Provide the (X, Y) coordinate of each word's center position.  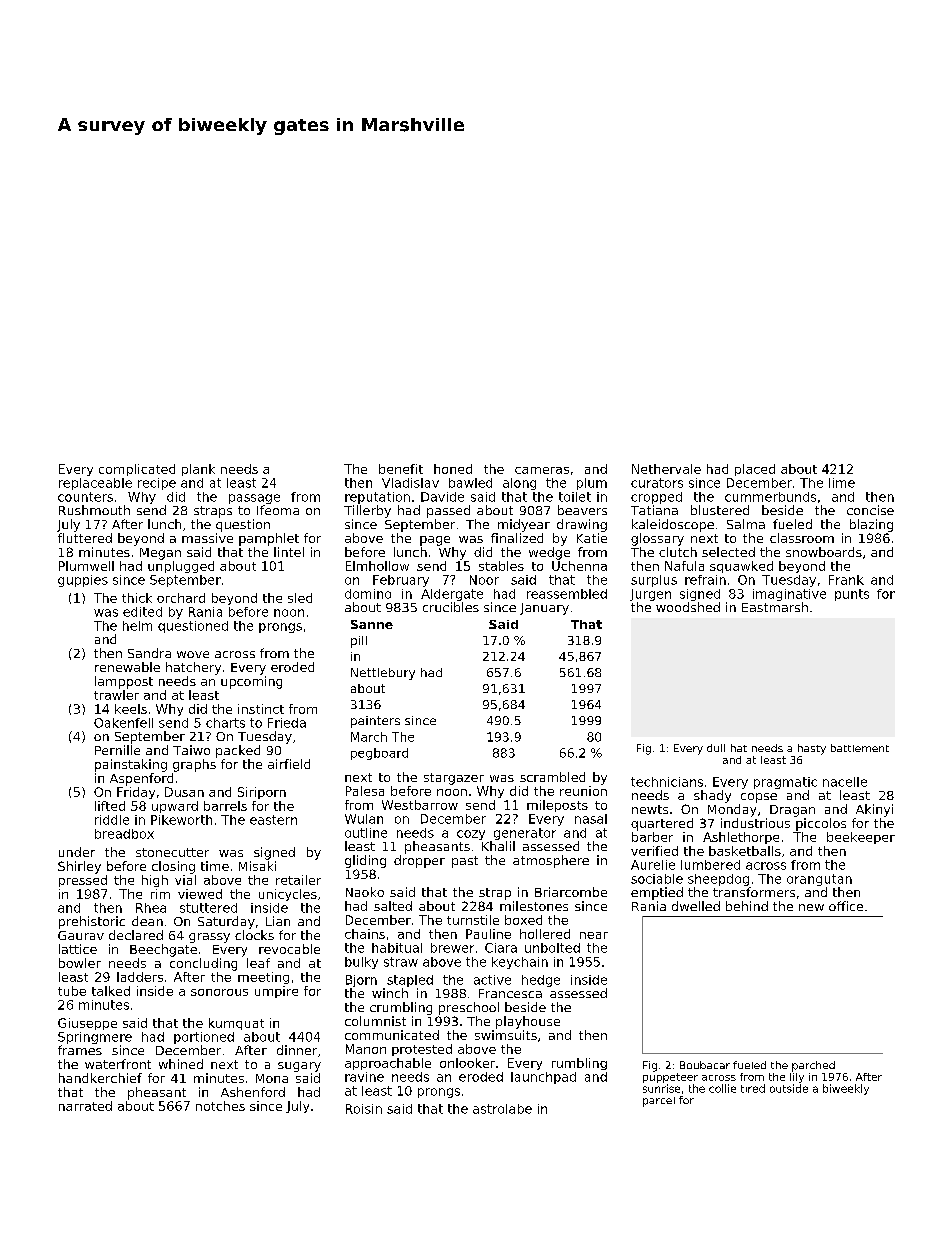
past (465, 862)
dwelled (696, 906)
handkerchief (100, 1078)
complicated (137, 470)
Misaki (257, 866)
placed (755, 470)
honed (453, 469)
